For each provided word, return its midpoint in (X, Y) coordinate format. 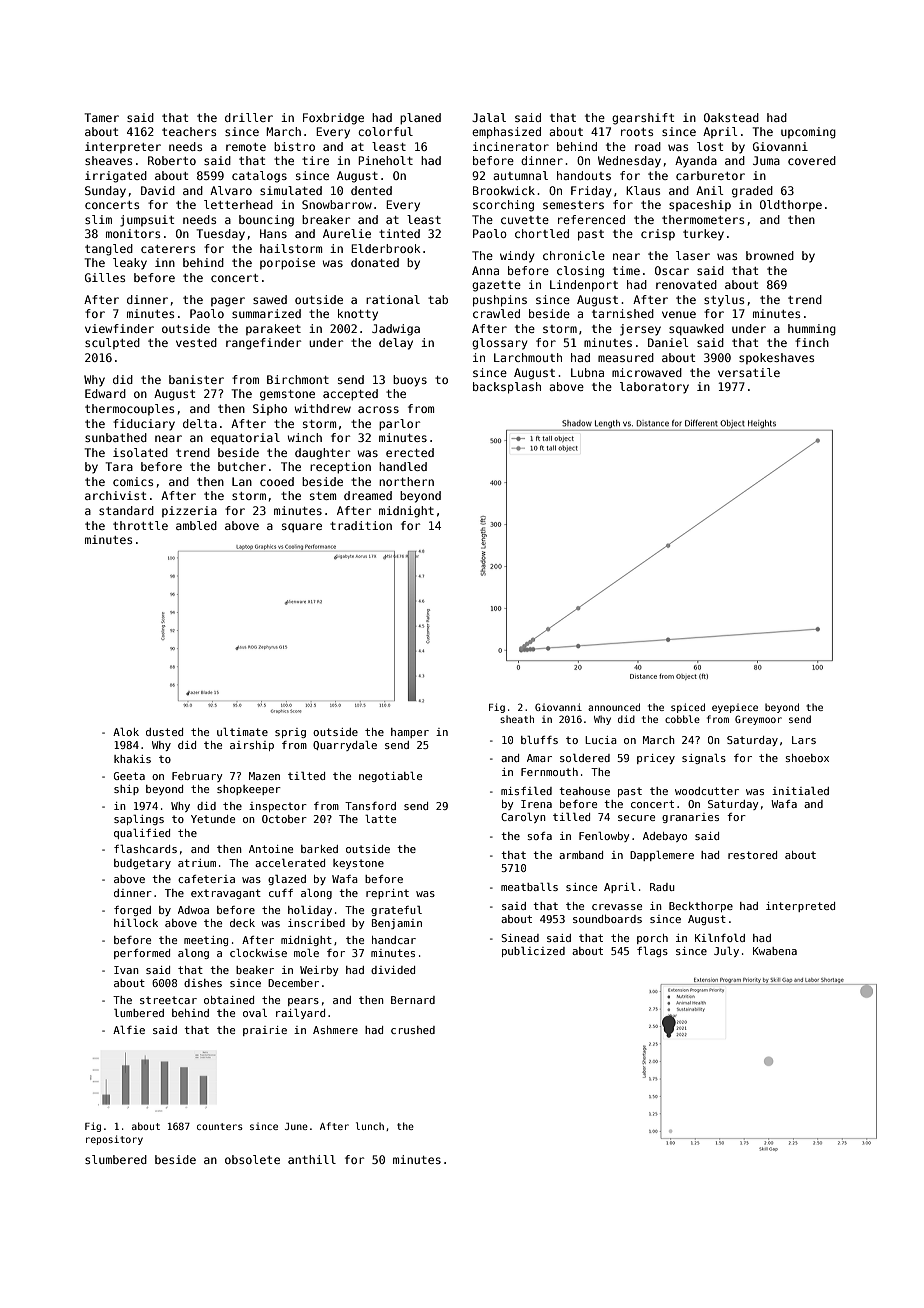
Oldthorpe (791, 205)
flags (652, 952)
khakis (132, 759)
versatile (749, 372)
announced (614, 707)
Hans (273, 233)
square (302, 528)
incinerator (511, 146)
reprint (387, 894)
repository (114, 1140)
